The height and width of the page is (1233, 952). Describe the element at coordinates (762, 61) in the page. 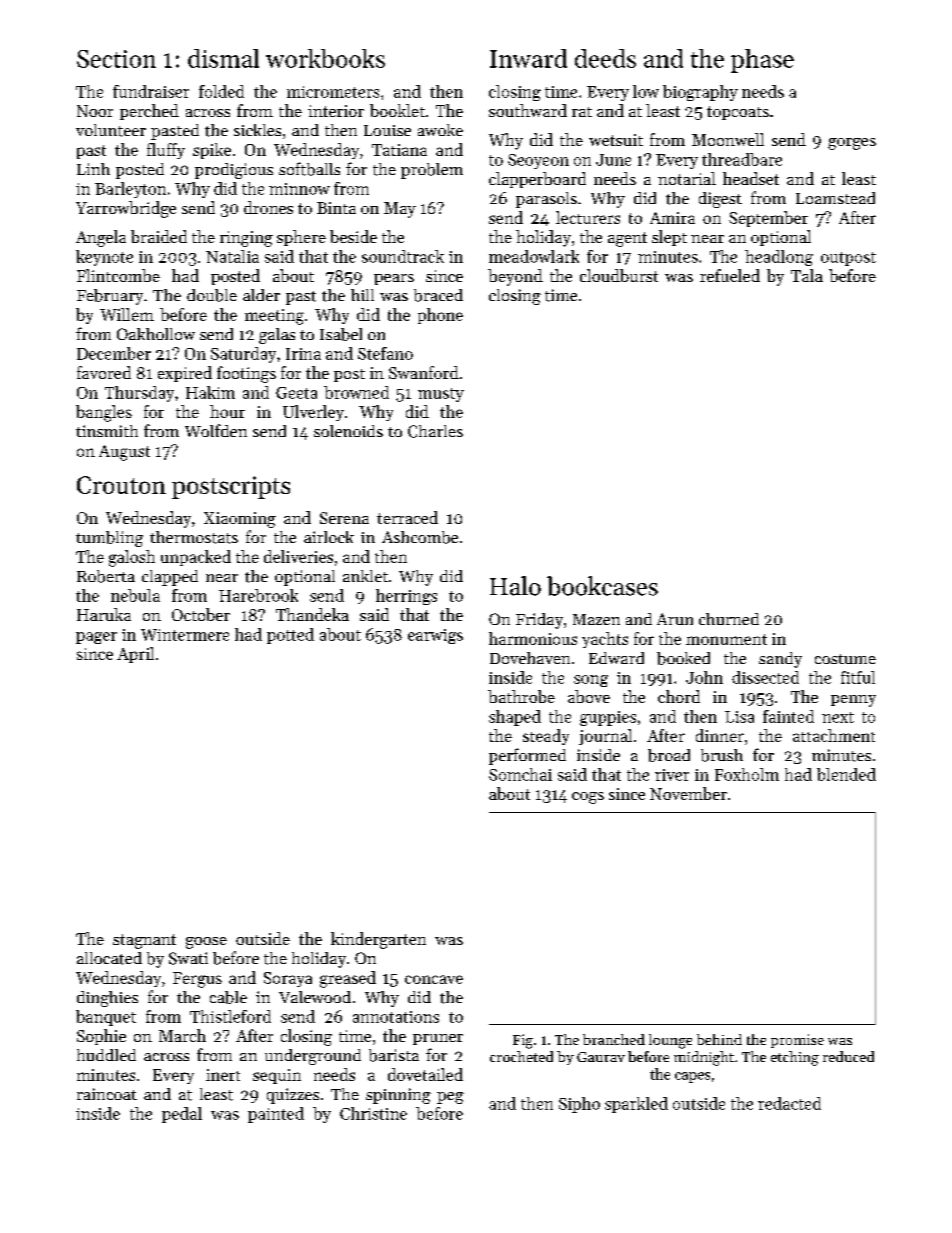

I see `phase` at that location.
